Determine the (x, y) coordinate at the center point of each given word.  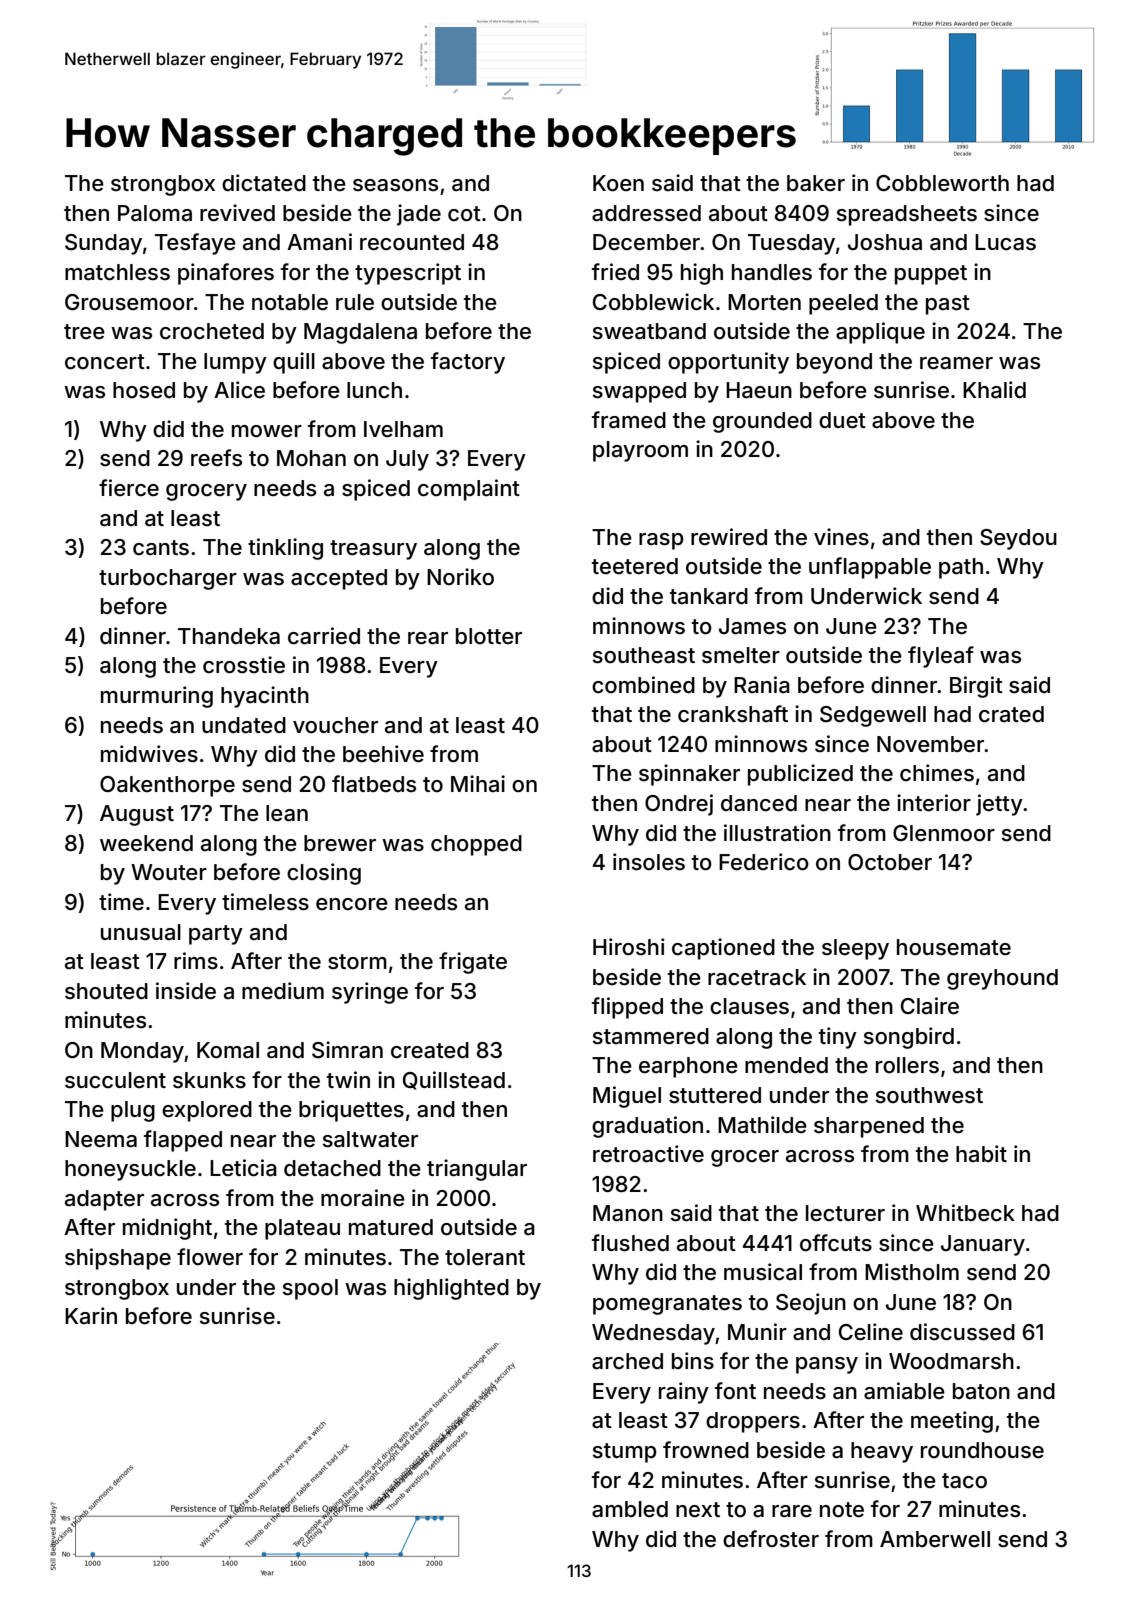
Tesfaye (195, 244)
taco (964, 1481)
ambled (630, 1509)
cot (464, 214)
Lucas (1005, 242)
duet (842, 420)
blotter (489, 636)
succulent (115, 1080)
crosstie (244, 665)
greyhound (1002, 979)
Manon (628, 1213)
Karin (91, 1315)
